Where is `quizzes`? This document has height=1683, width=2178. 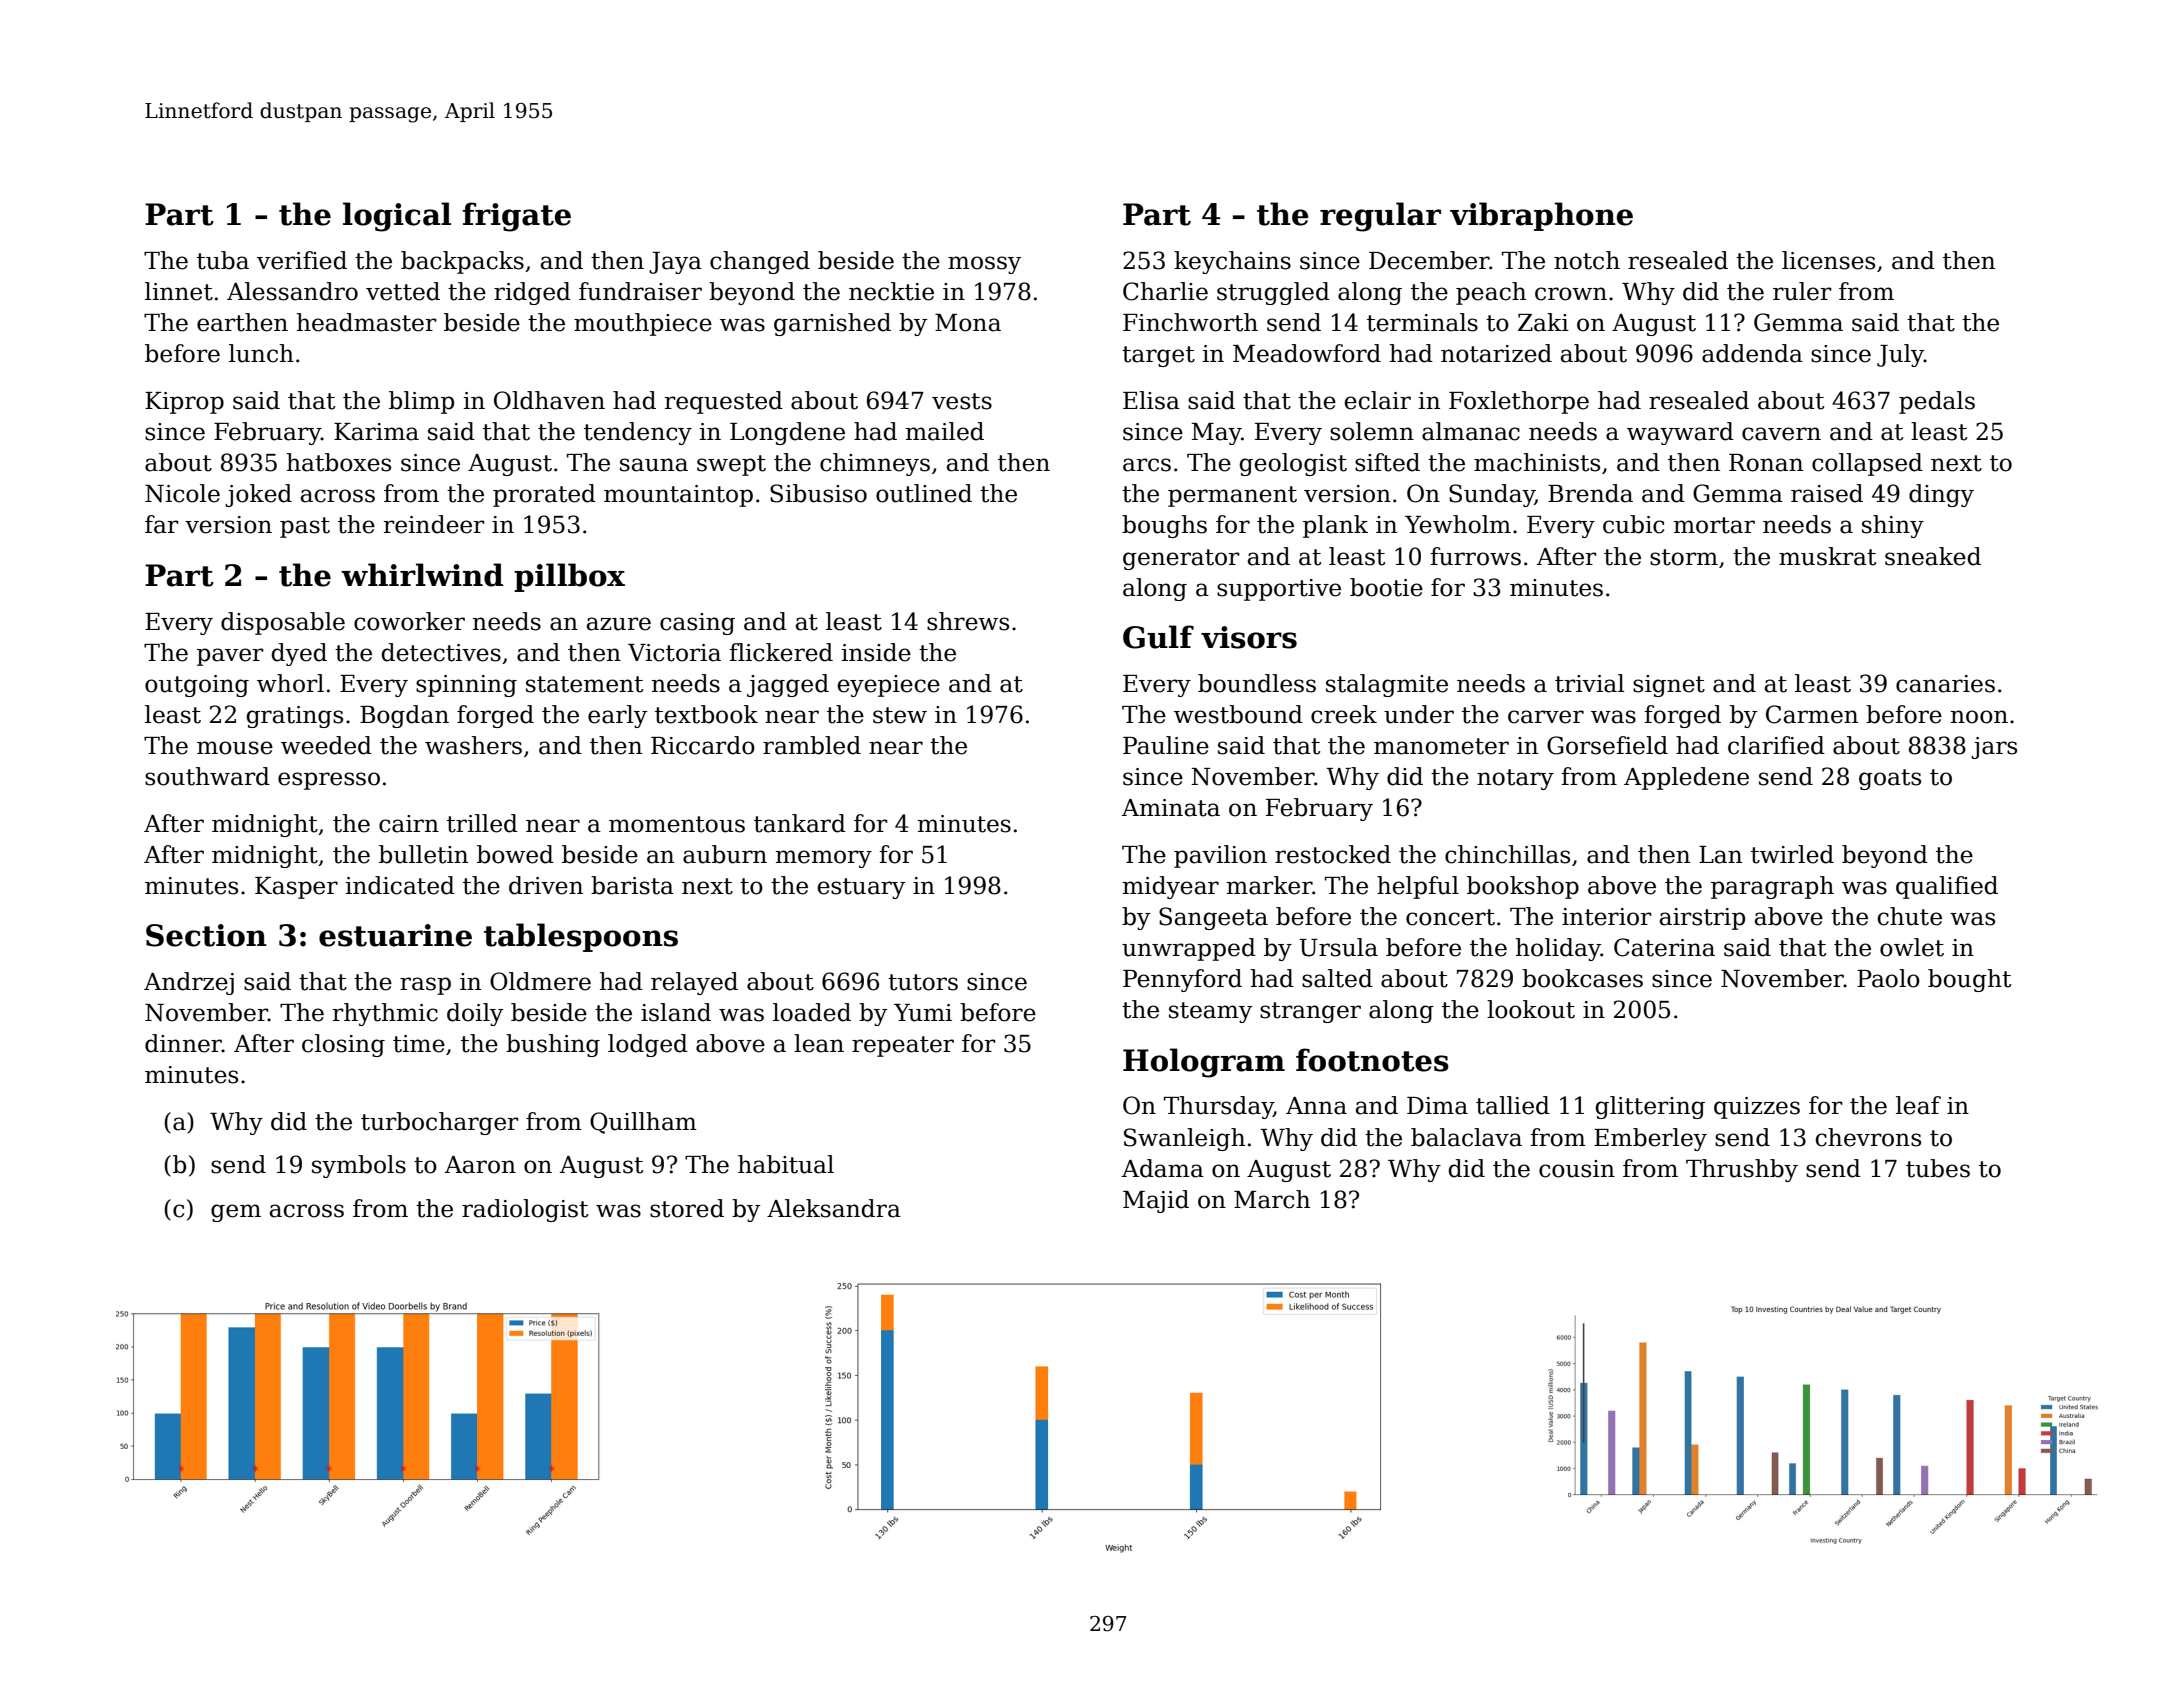 quizzes is located at coordinates (1757, 1108).
